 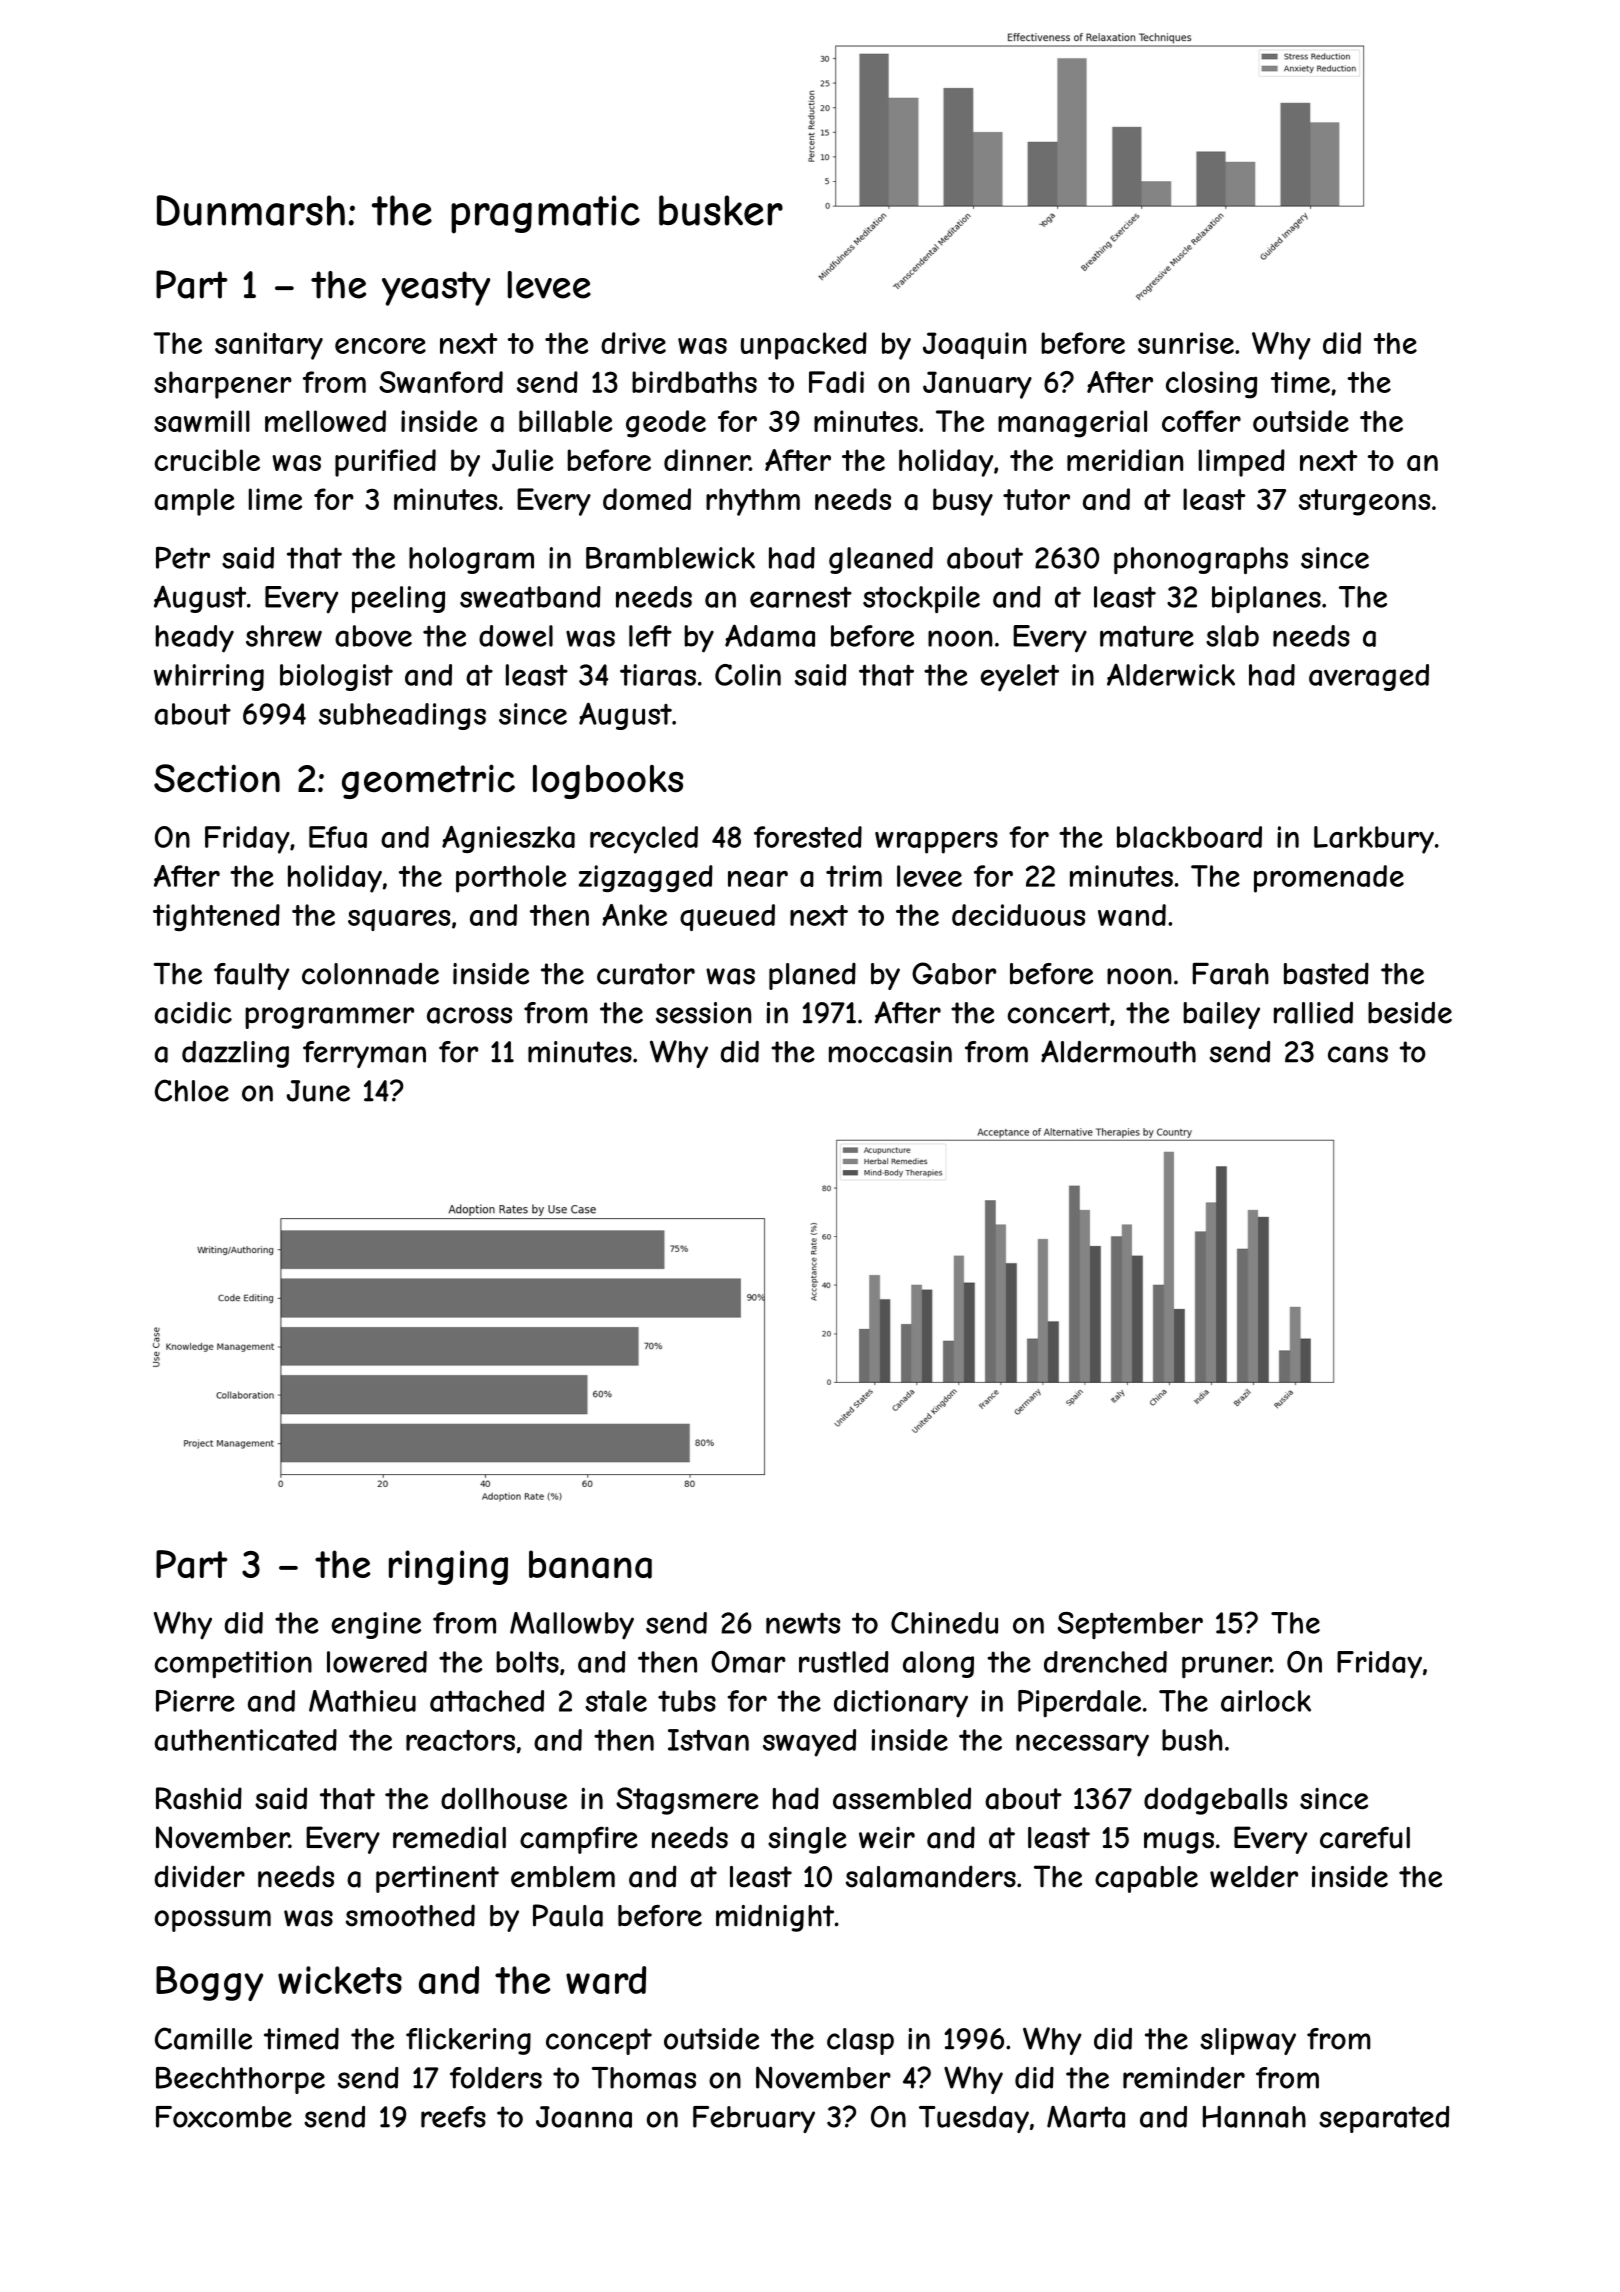 I want to click on Joaquin, so click(x=974, y=345).
